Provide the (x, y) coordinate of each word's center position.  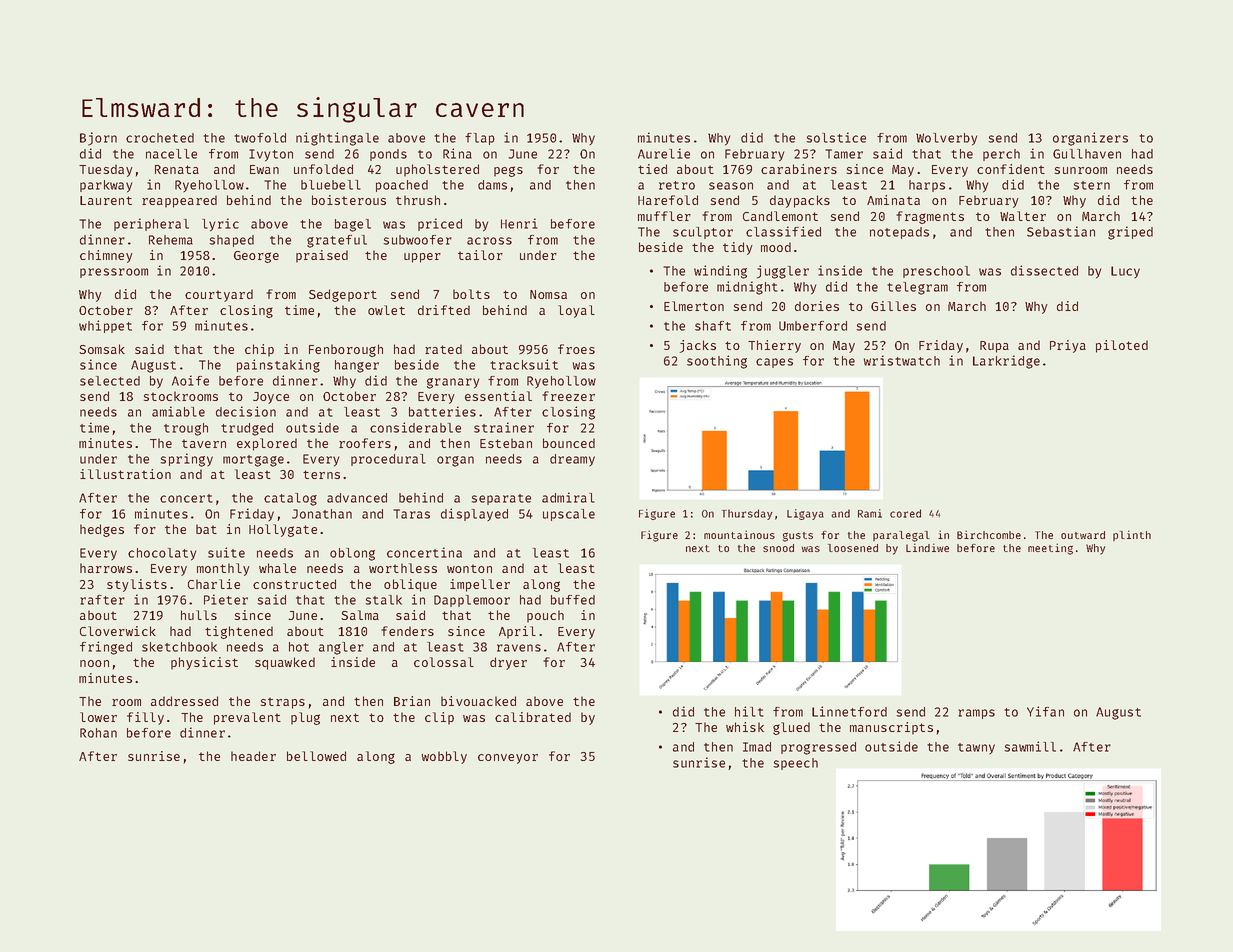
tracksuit (524, 364)
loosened (853, 548)
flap (480, 139)
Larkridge (1006, 362)
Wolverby (947, 139)
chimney (106, 256)
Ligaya (805, 514)
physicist (204, 663)
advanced (357, 498)
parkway (106, 186)
